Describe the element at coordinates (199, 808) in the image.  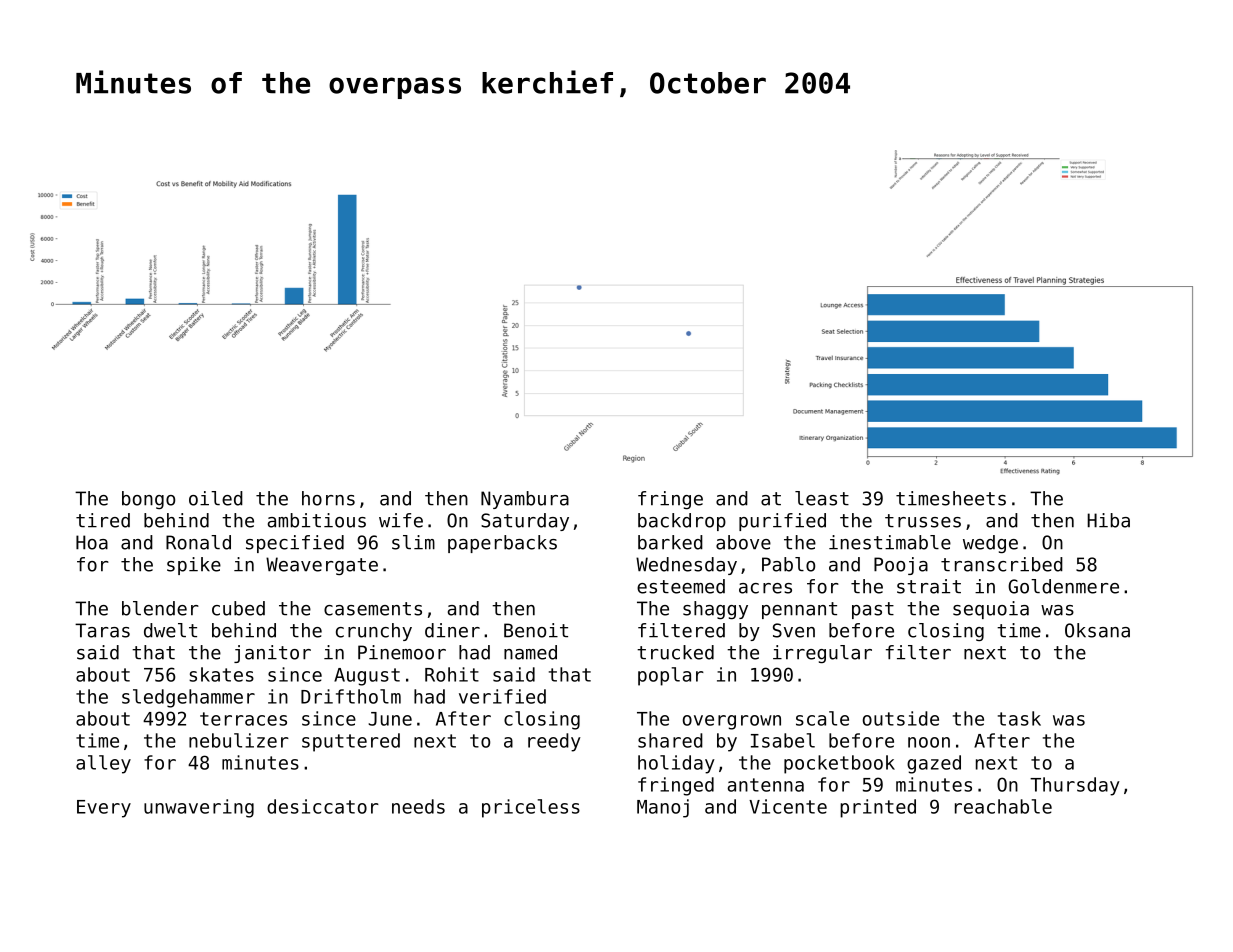
I see `unwavering` at that location.
